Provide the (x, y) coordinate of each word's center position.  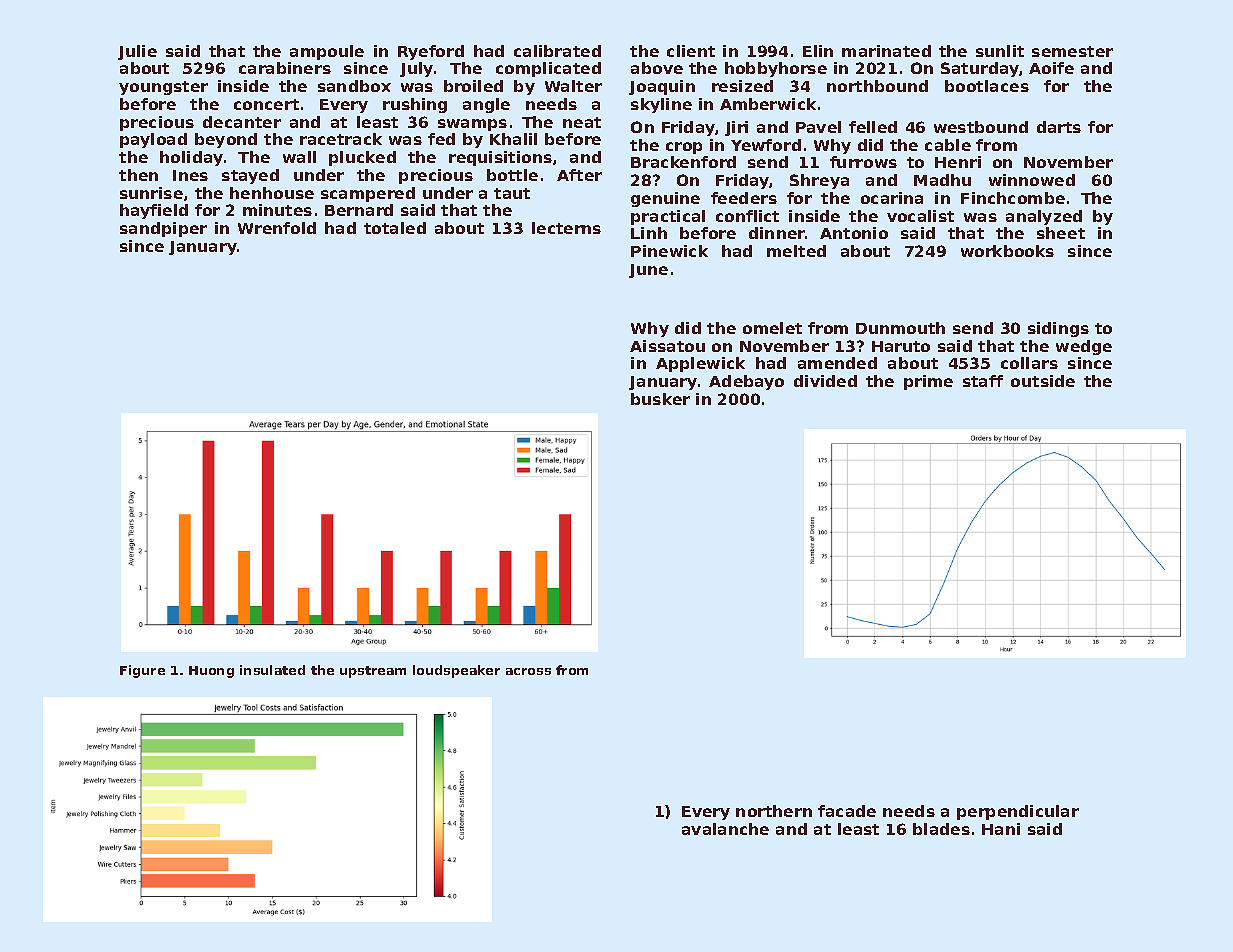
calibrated (557, 51)
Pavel (818, 127)
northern (774, 811)
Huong (211, 672)
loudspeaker (456, 671)
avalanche (725, 829)
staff (983, 381)
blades (941, 829)
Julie (137, 52)
